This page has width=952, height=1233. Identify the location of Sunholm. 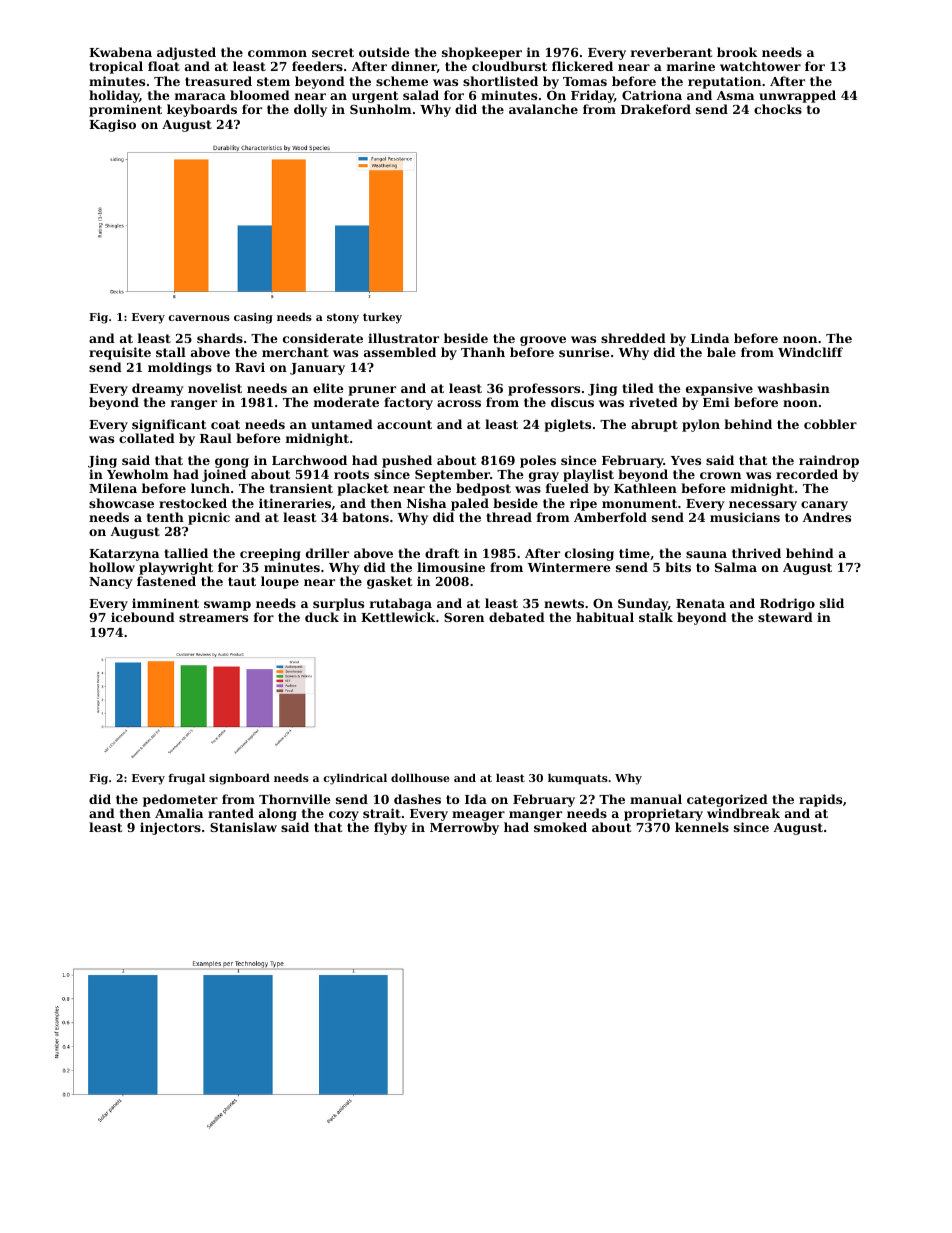
(381, 109).
